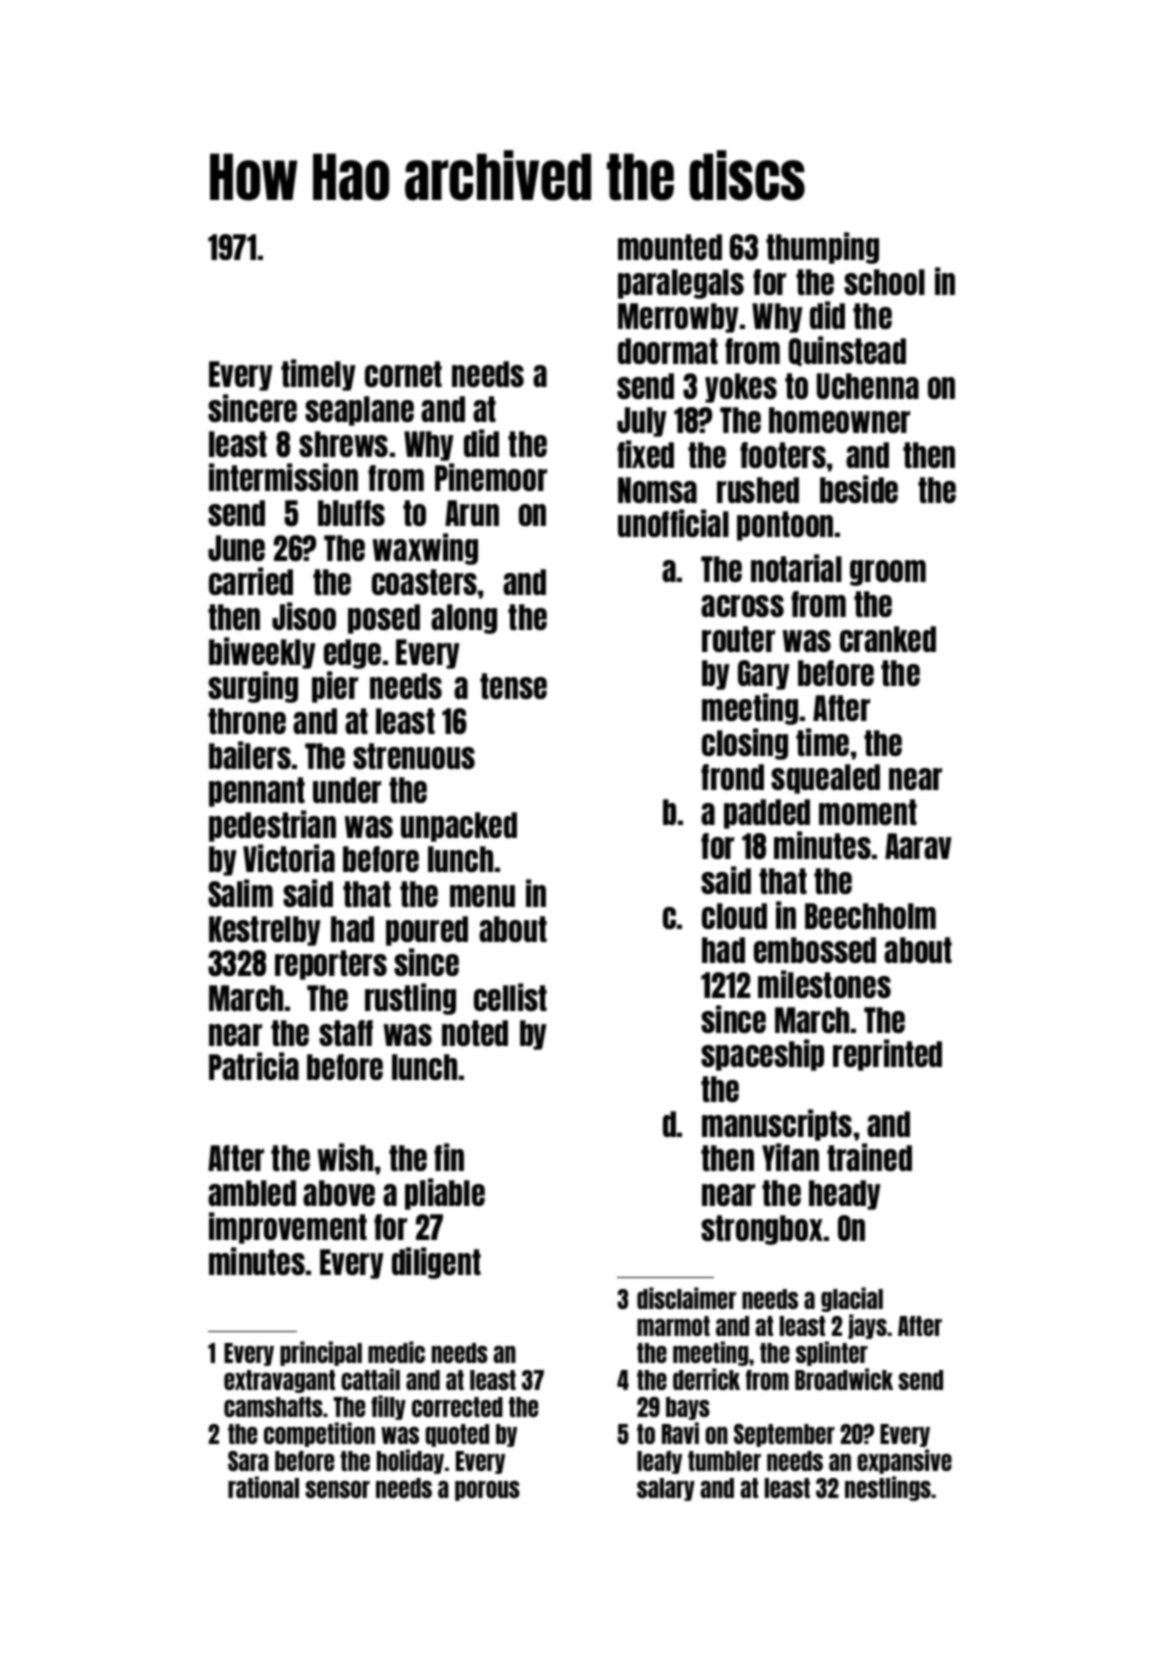 This image has height=1654, width=1165. What do you see at coordinates (403, 374) in the image?
I see `cornet` at bounding box center [403, 374].
